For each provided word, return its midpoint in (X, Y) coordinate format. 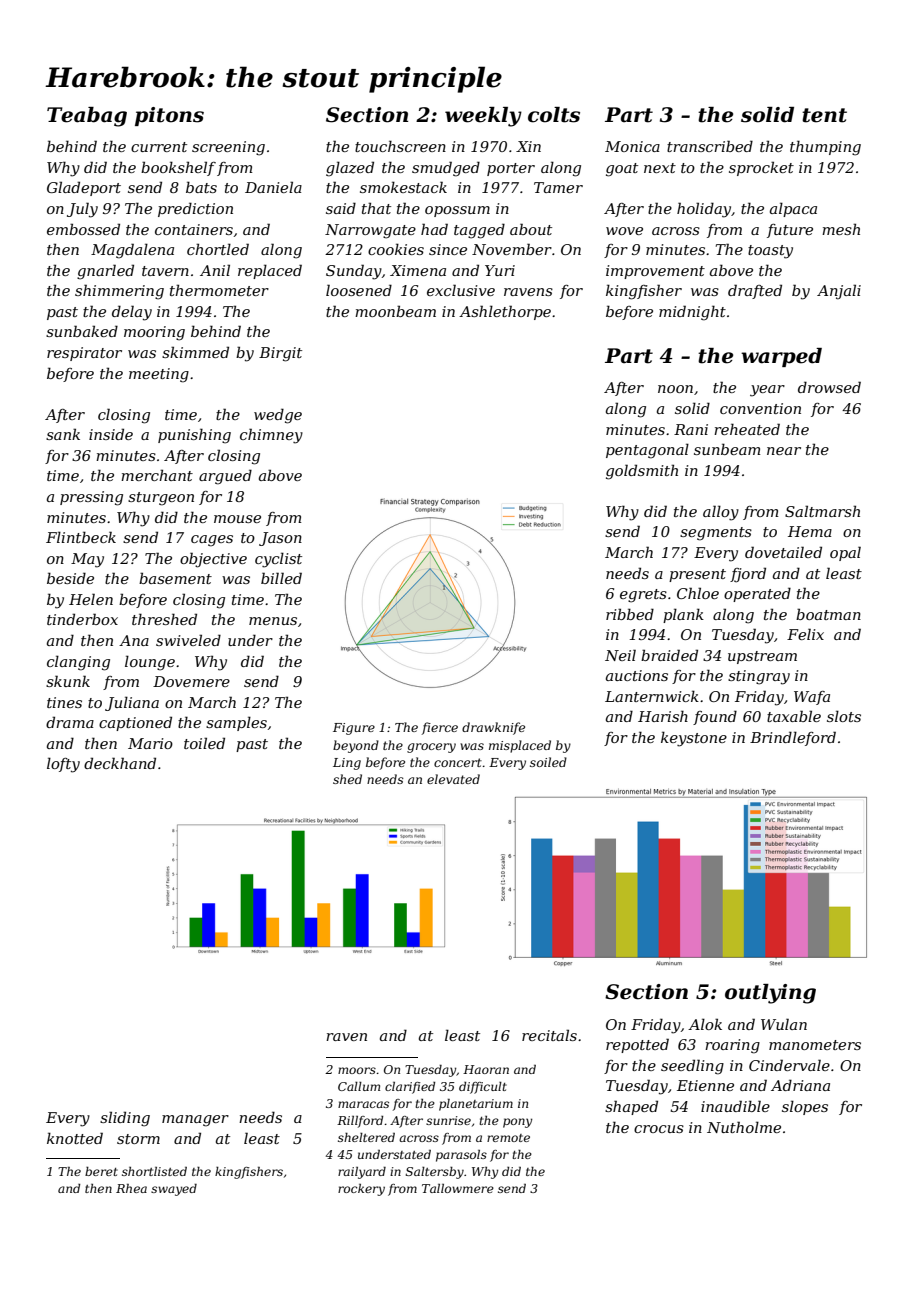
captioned (135, 723)
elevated (453, 779)
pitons (169, 116)
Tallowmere (458, 1188)
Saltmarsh (822, 511)
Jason (280, 539)
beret (101, 1171)
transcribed (710, 146)
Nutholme (744, 1127)
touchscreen (400, 146)
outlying (770, 994)
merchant (157, 475)
